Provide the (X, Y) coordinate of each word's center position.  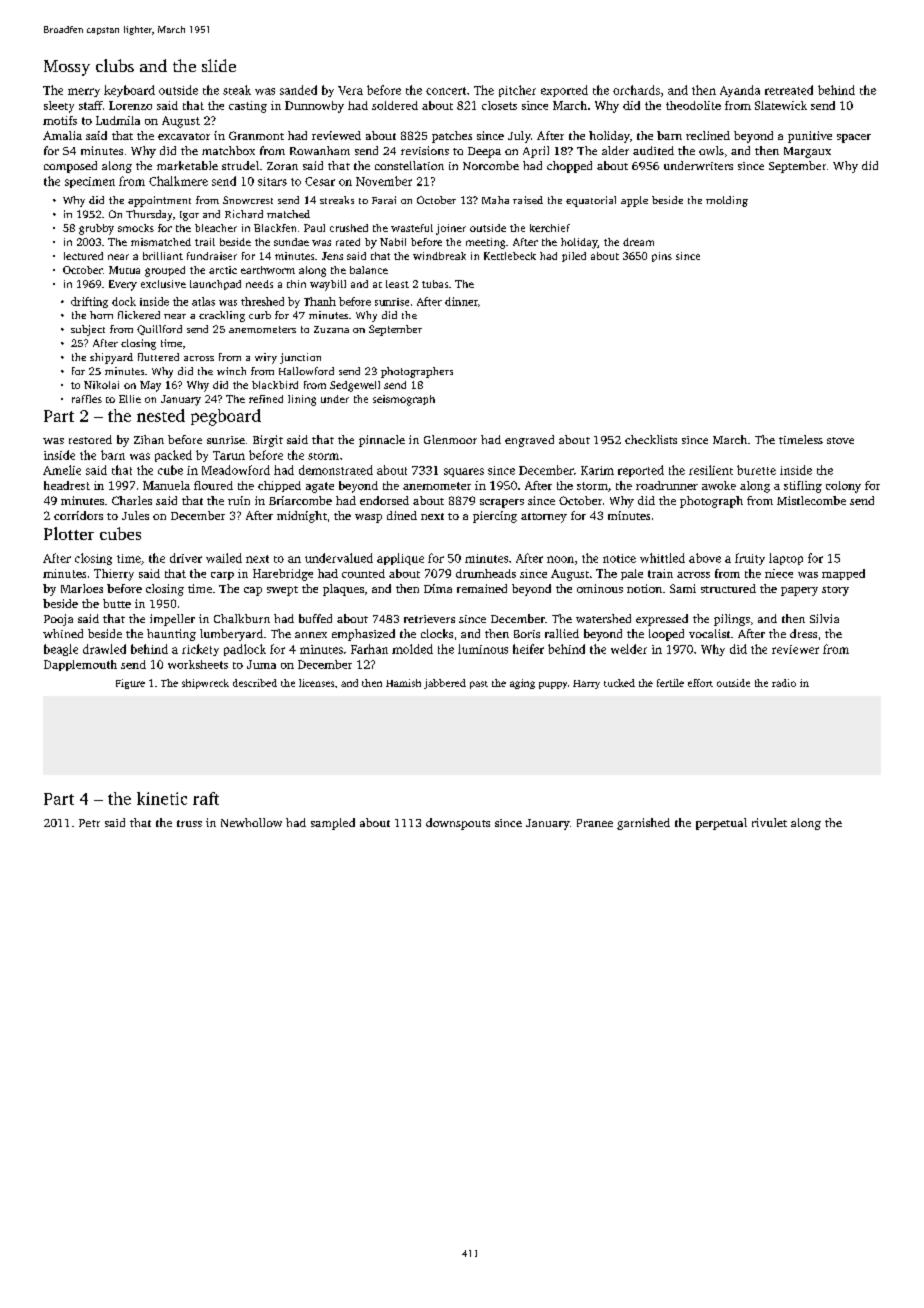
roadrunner (667, 485)
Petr (89, 823)
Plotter (69, 533)
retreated (789, 90)
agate (320, 487)
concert (446, 91)
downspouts (458, 824)
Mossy (67, 68)
